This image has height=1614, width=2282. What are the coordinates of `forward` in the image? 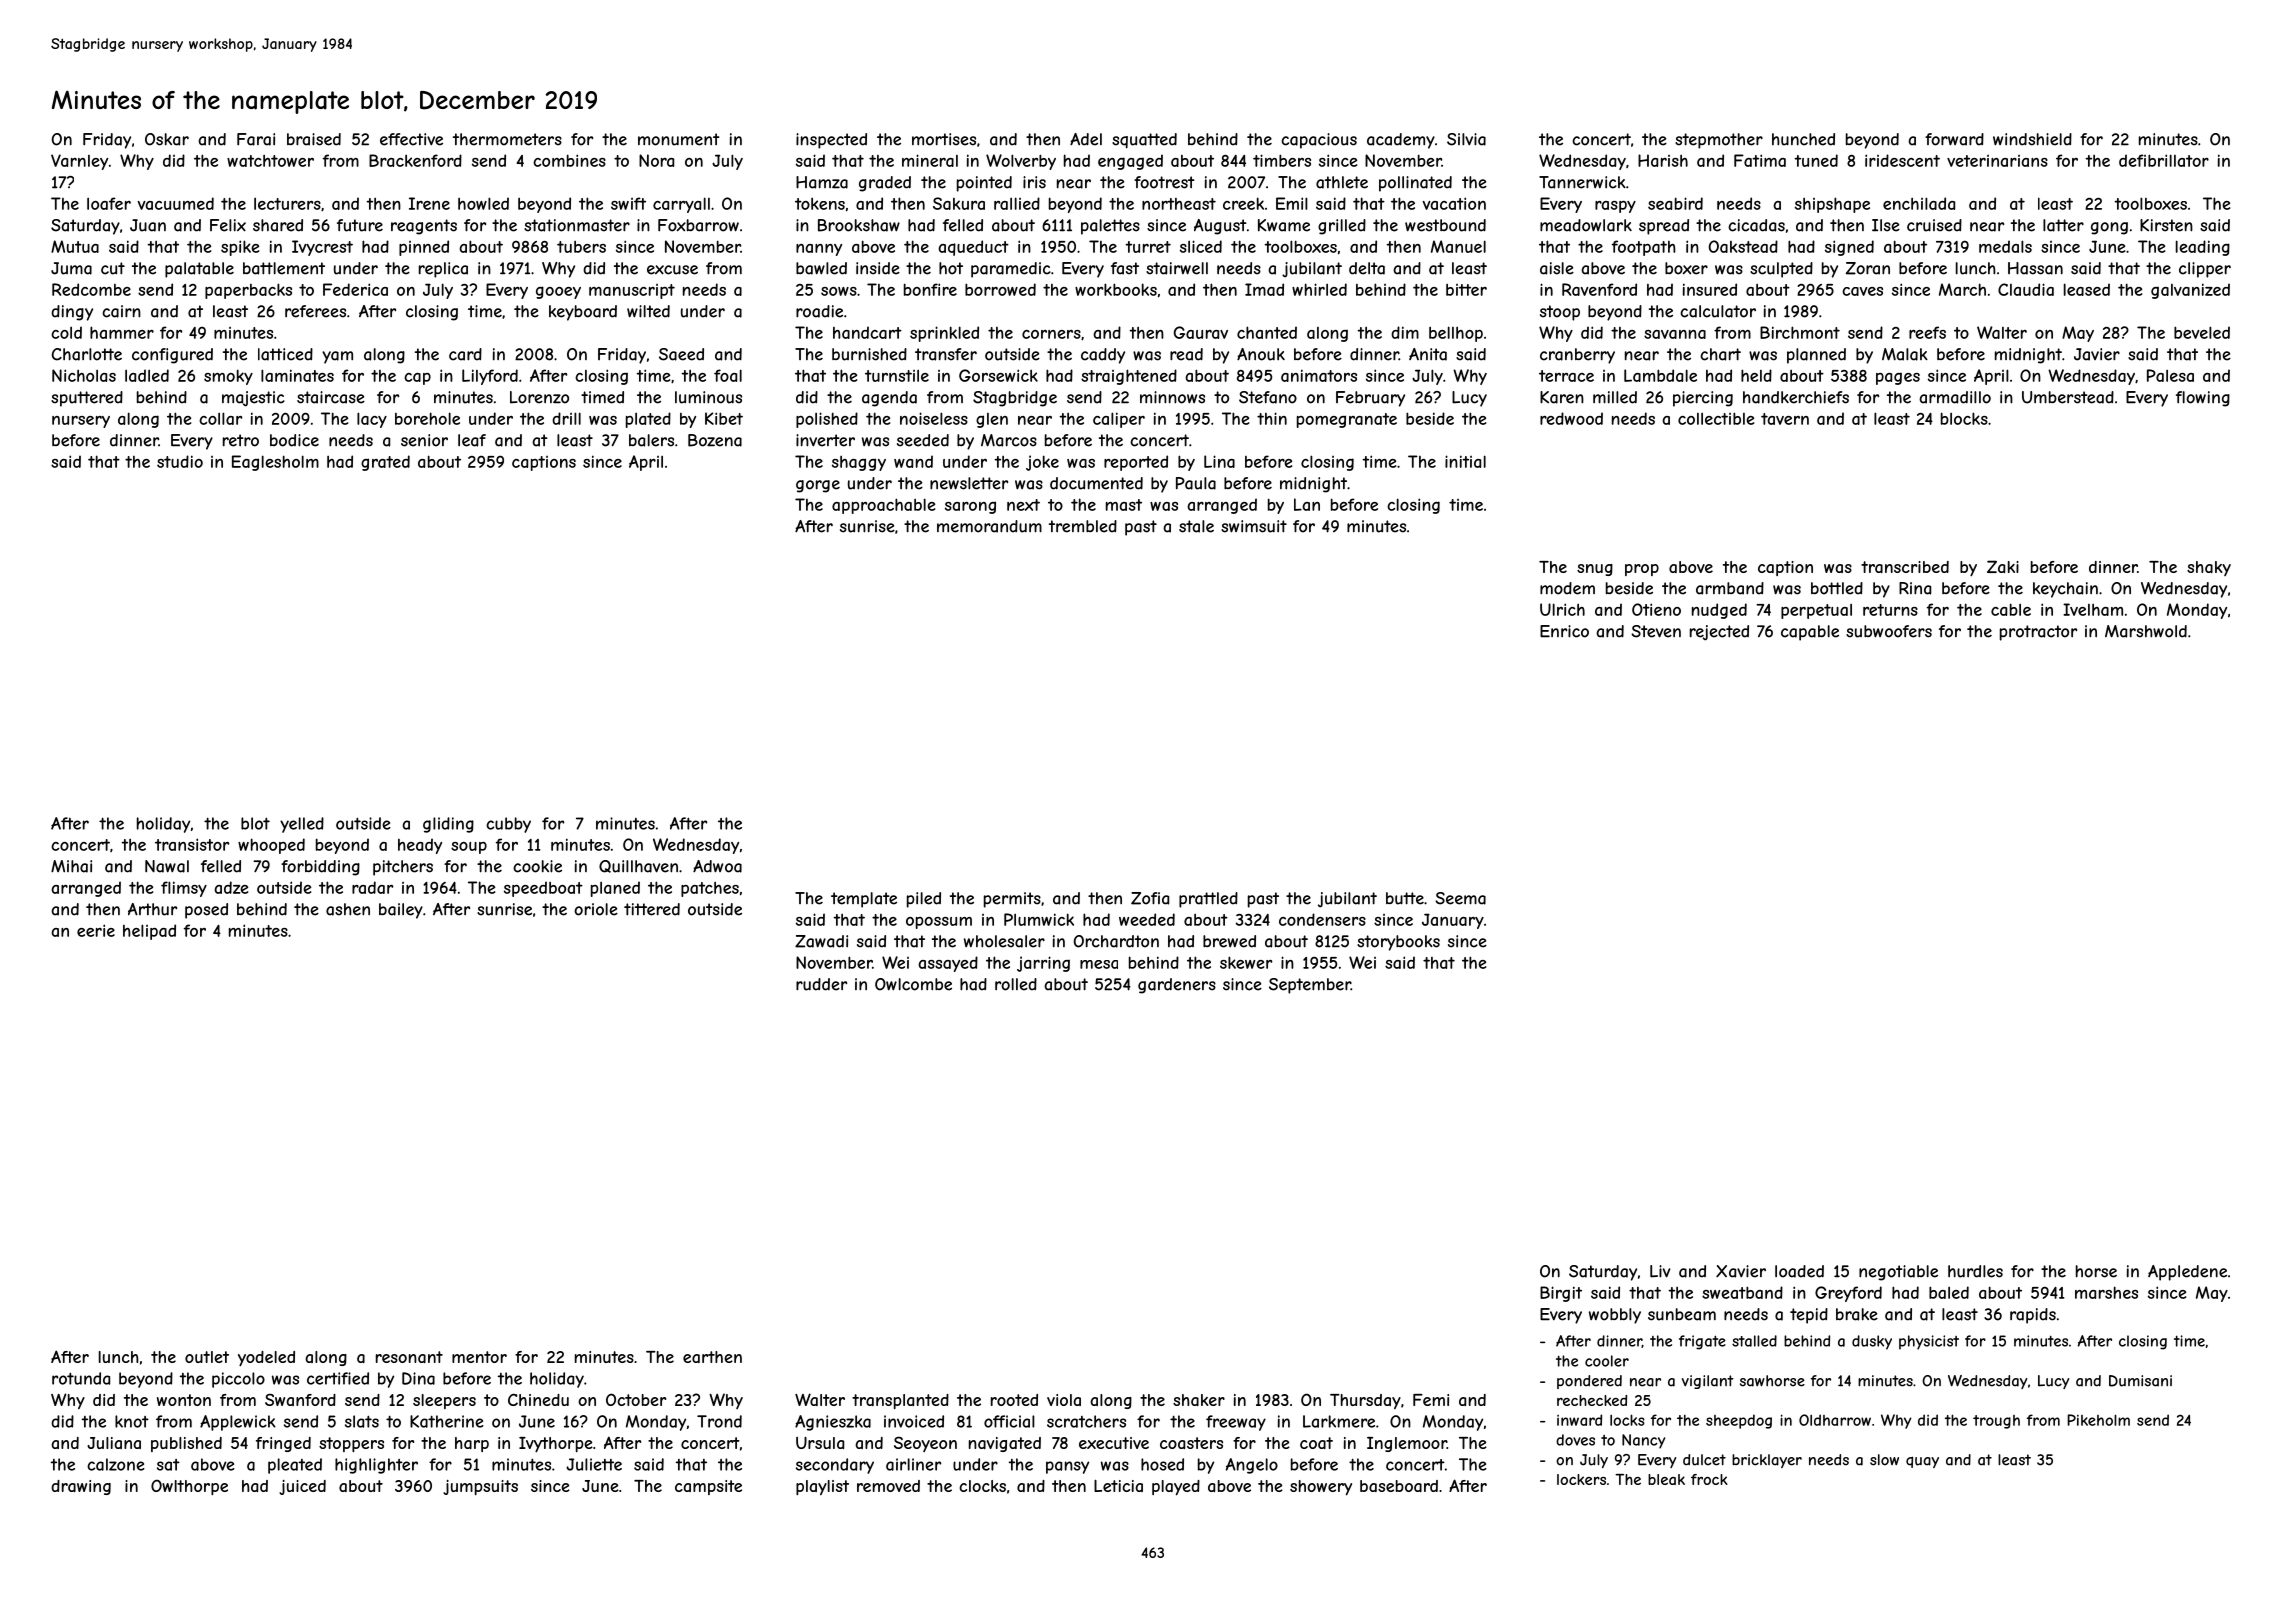 It's located at (1954, 139).
